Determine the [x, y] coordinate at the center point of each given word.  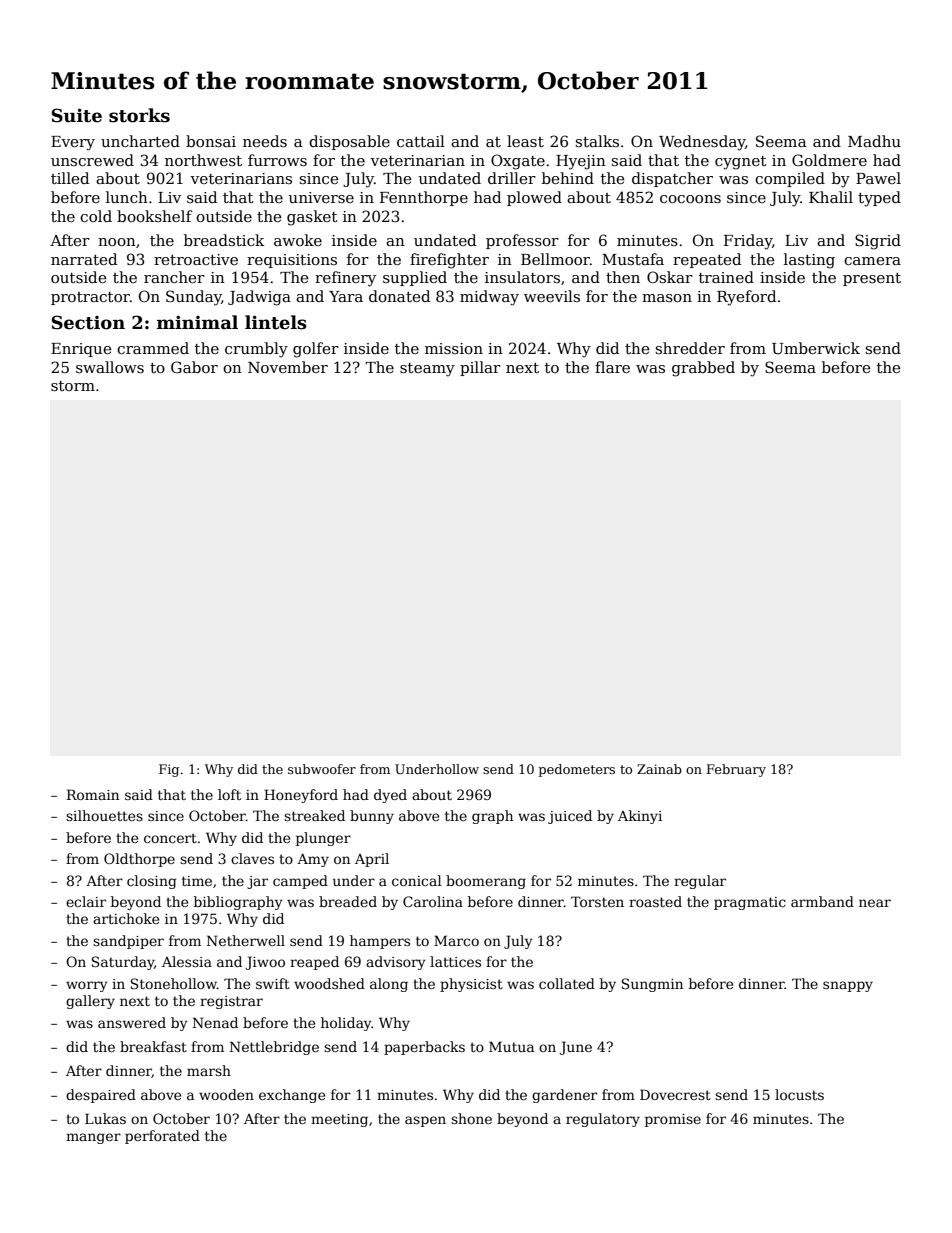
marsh [209, 1070]
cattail [421, 141]
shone [471, 1118]
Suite [77, 115]
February [736, 770]
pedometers [577, 770]
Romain [93, 794]
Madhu [874, 141]
